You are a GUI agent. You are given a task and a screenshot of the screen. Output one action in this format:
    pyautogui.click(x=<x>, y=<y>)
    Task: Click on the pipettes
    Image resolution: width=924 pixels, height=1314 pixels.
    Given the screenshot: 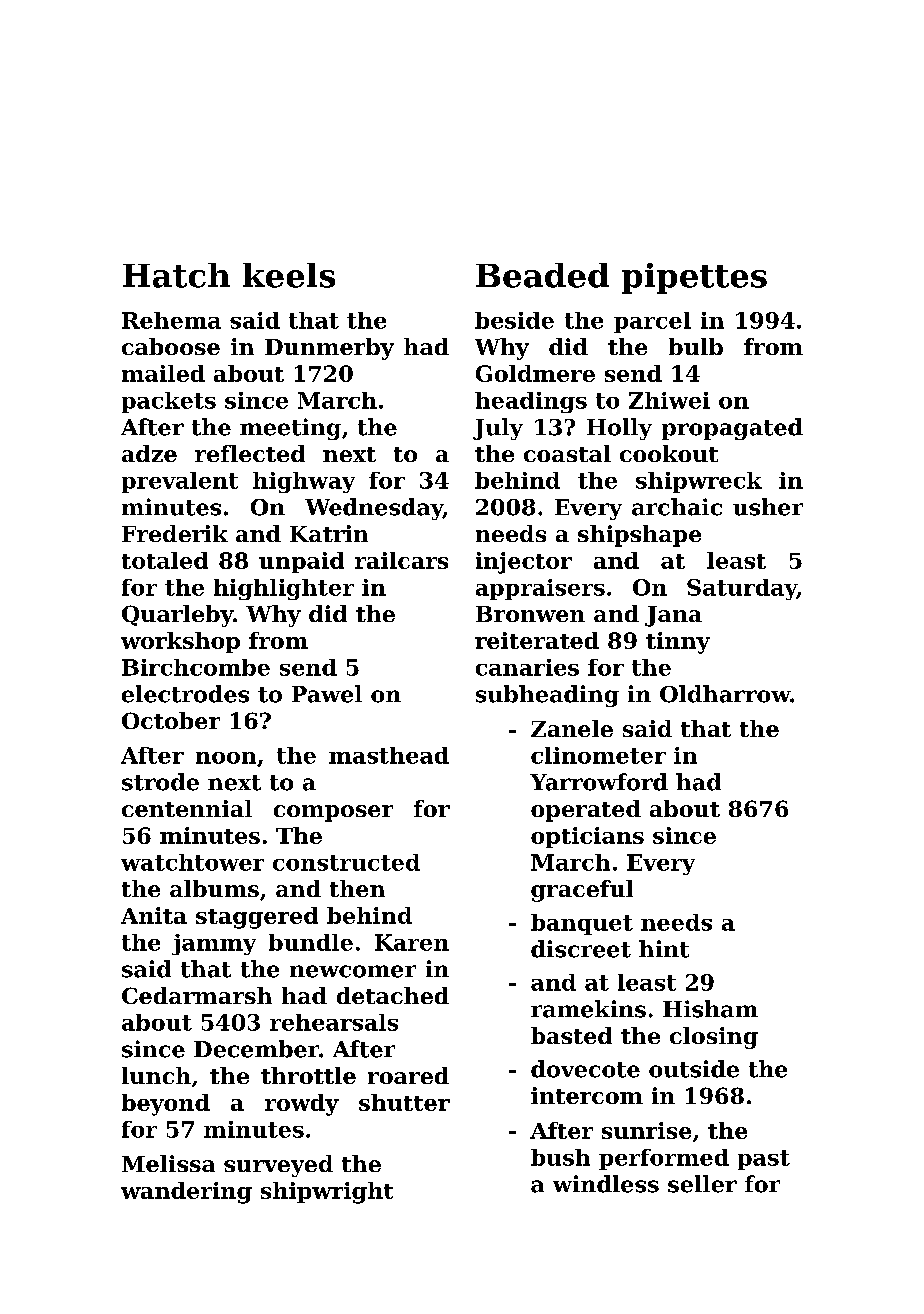 What is the action you would take?
    pyautogui.click(x=694, y=278)
